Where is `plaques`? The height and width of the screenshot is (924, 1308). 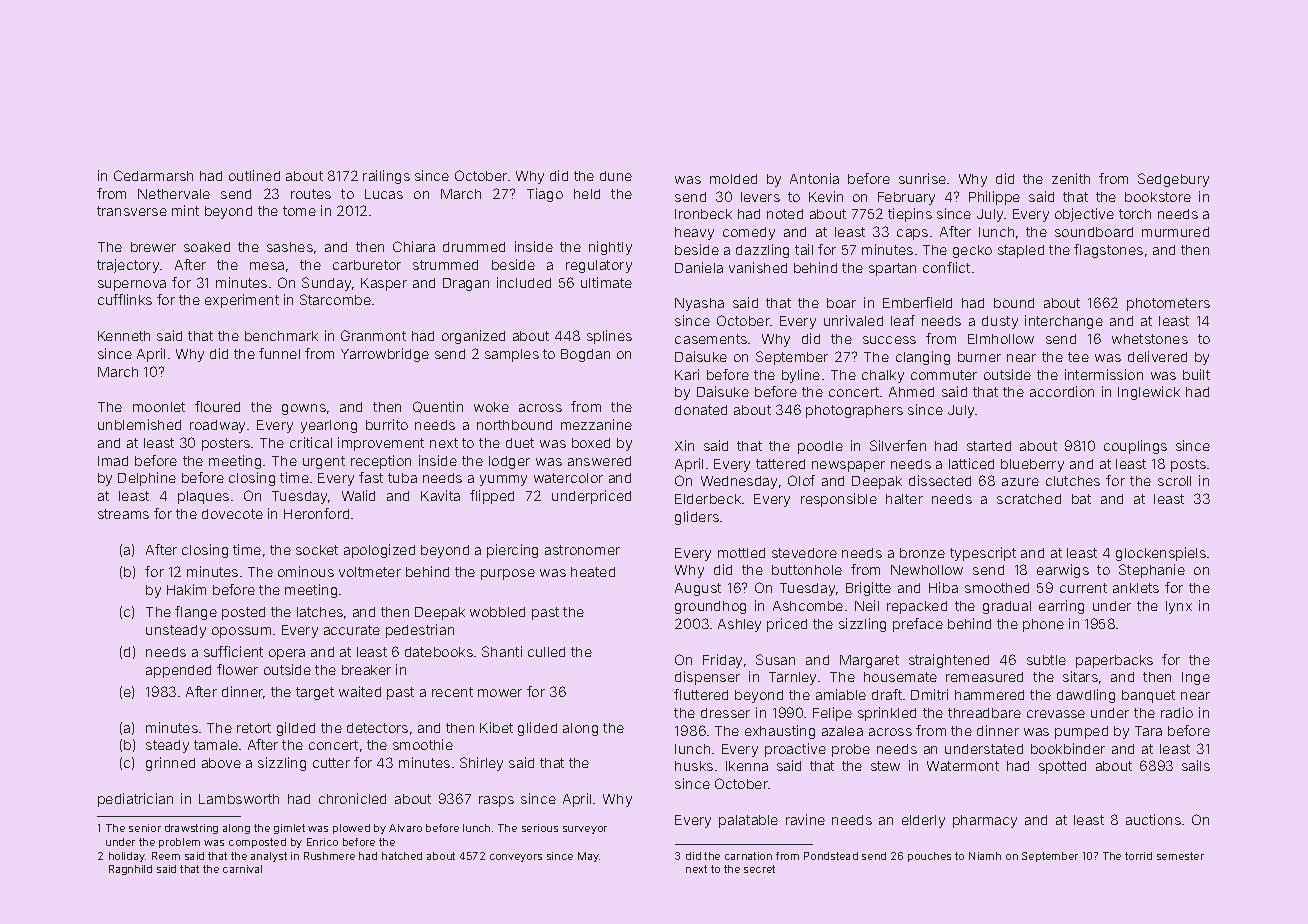
plaques is located at coordinates (203, 497).
